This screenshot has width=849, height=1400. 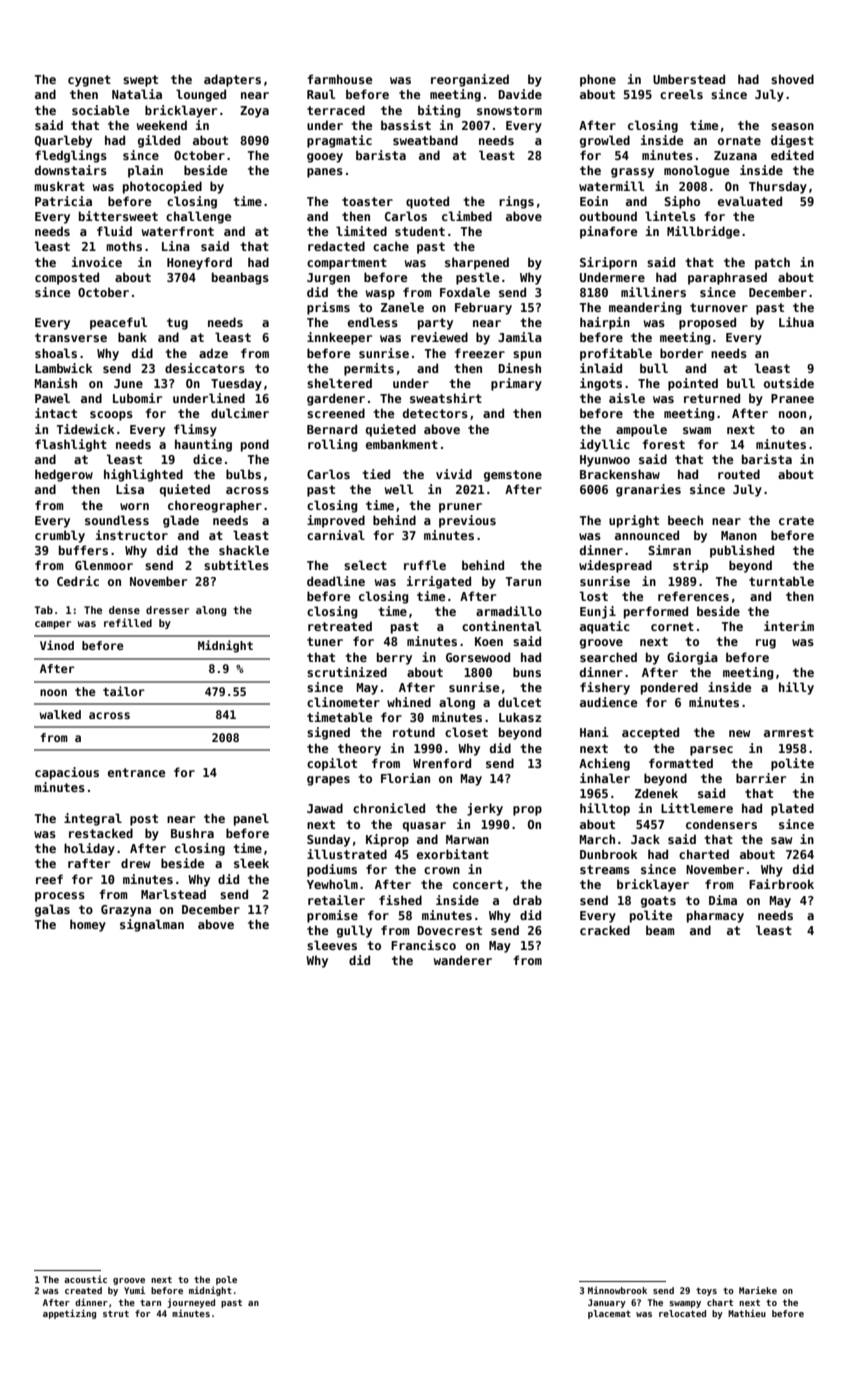 I want to click on Lukasz, so click(x=520, y=717).
